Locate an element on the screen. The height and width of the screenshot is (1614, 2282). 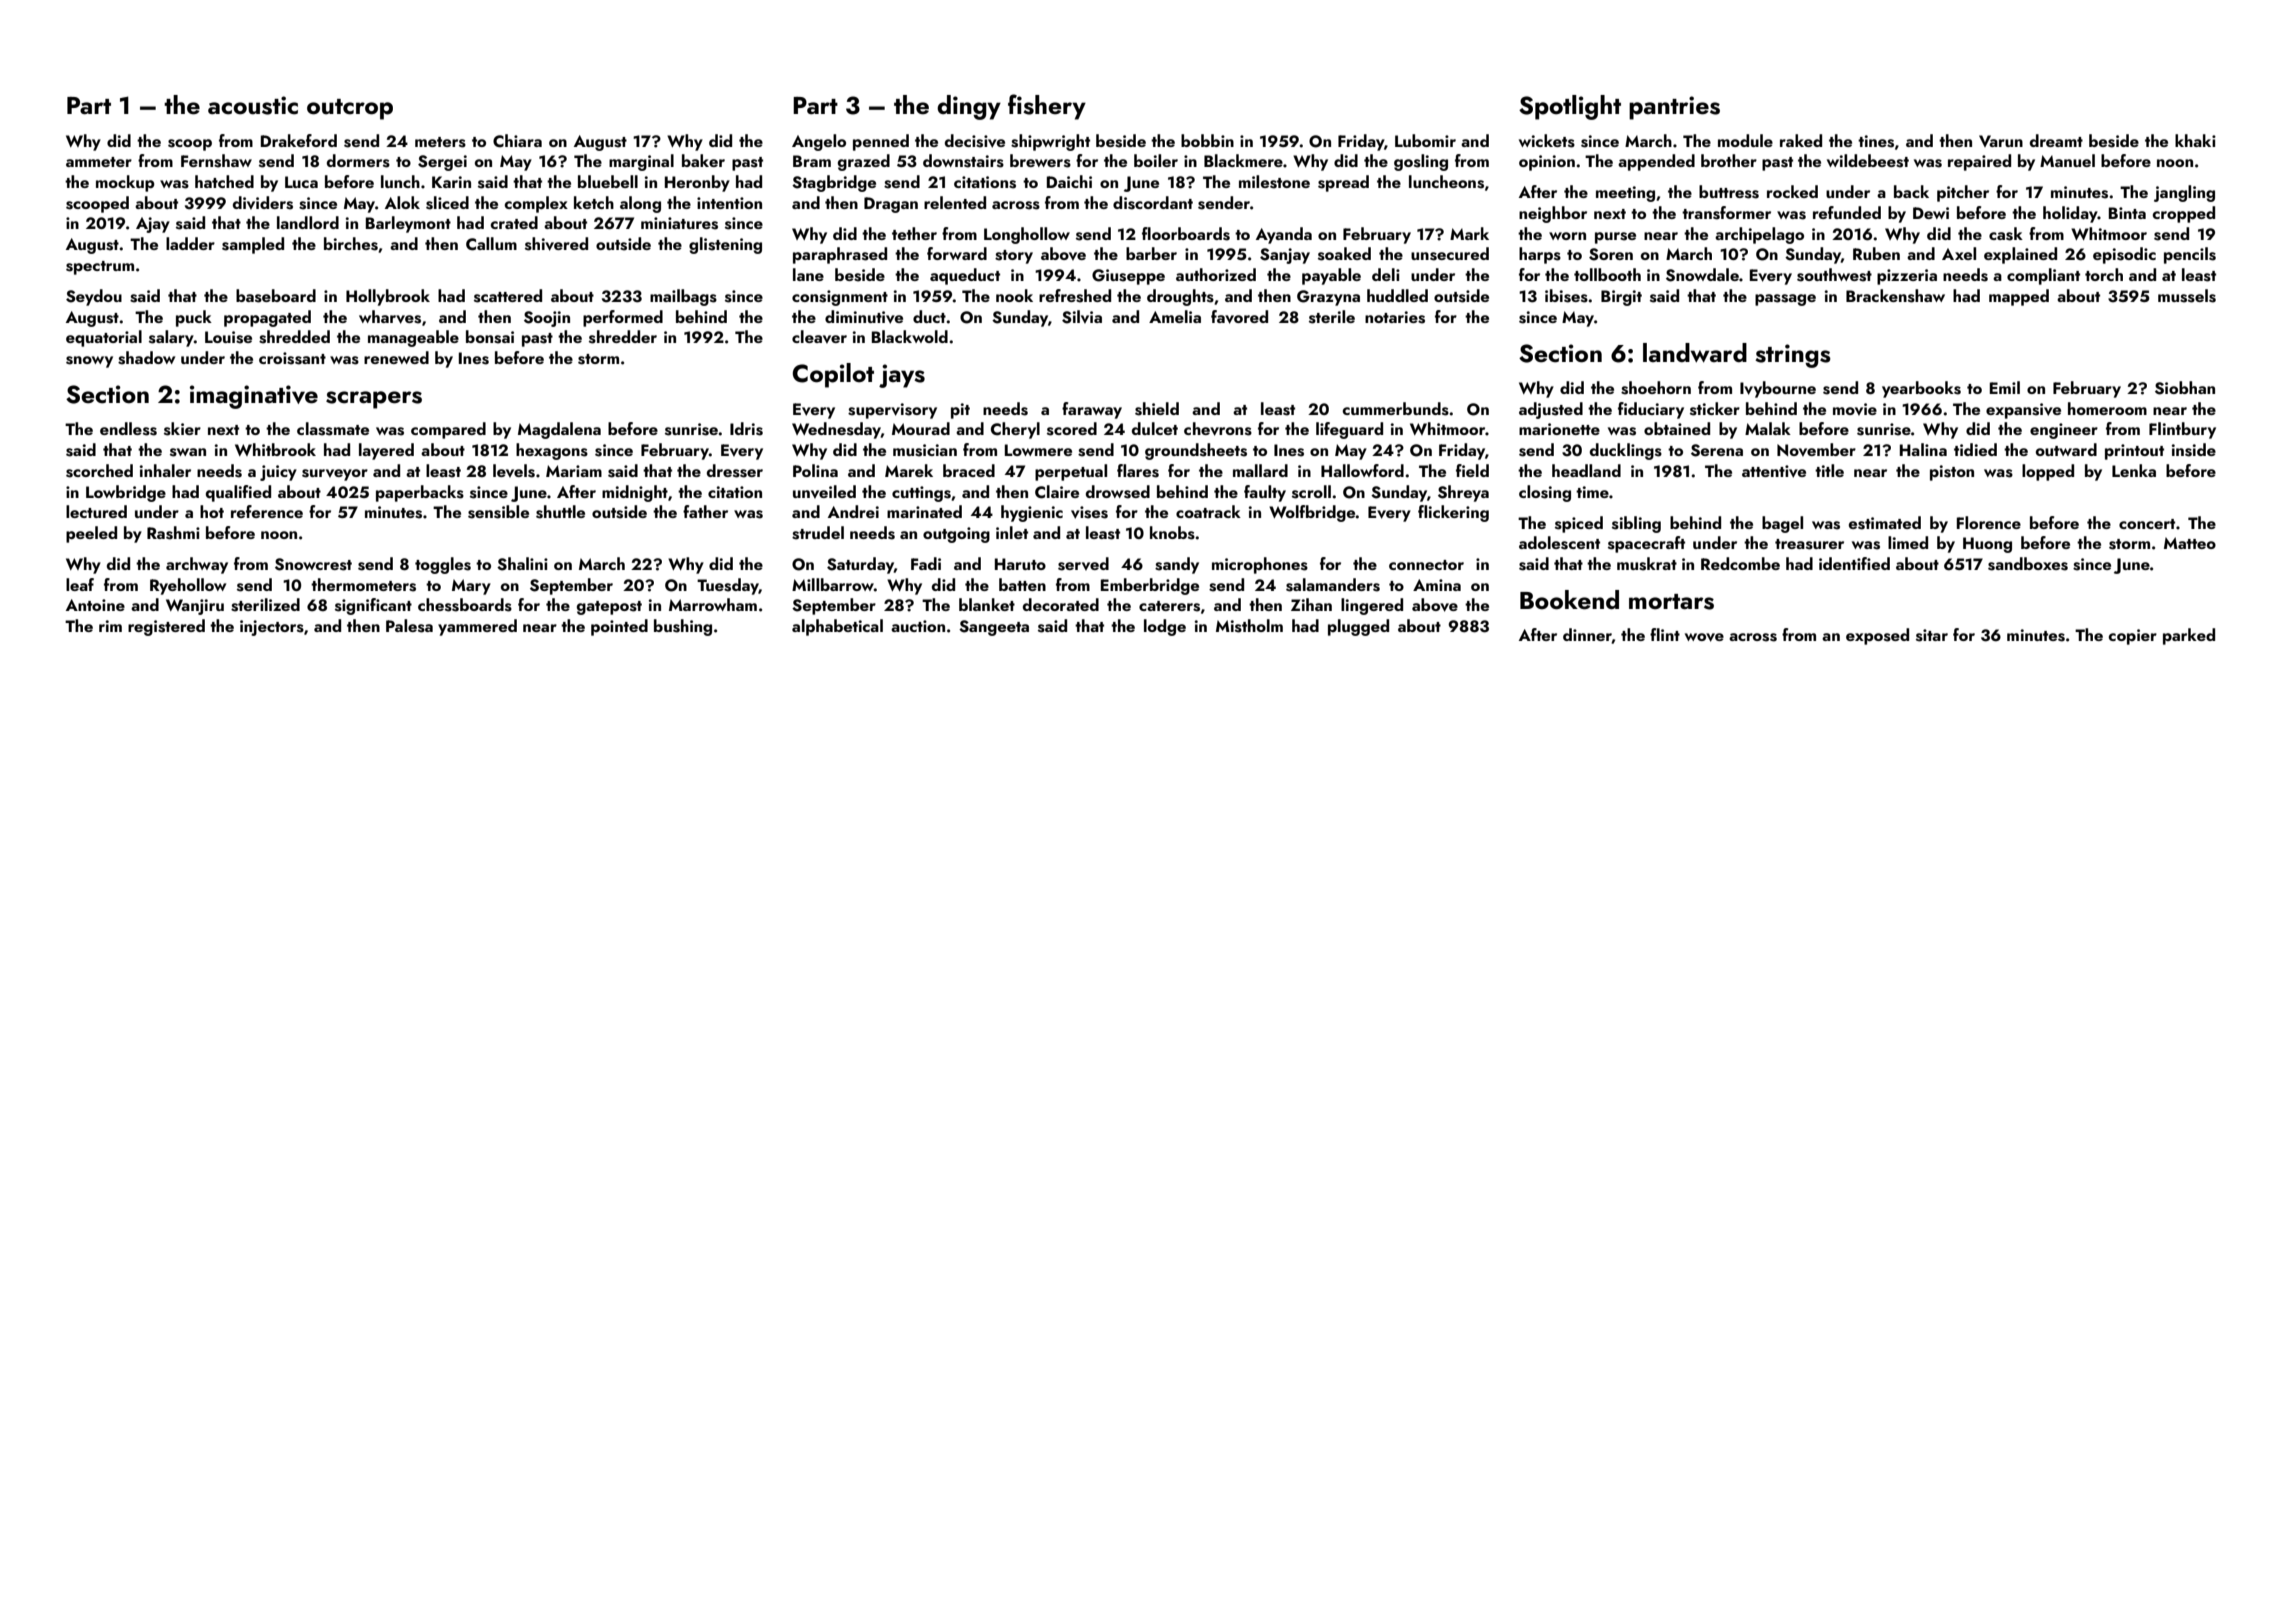
scrapers is located at coordinates (374, 400).
